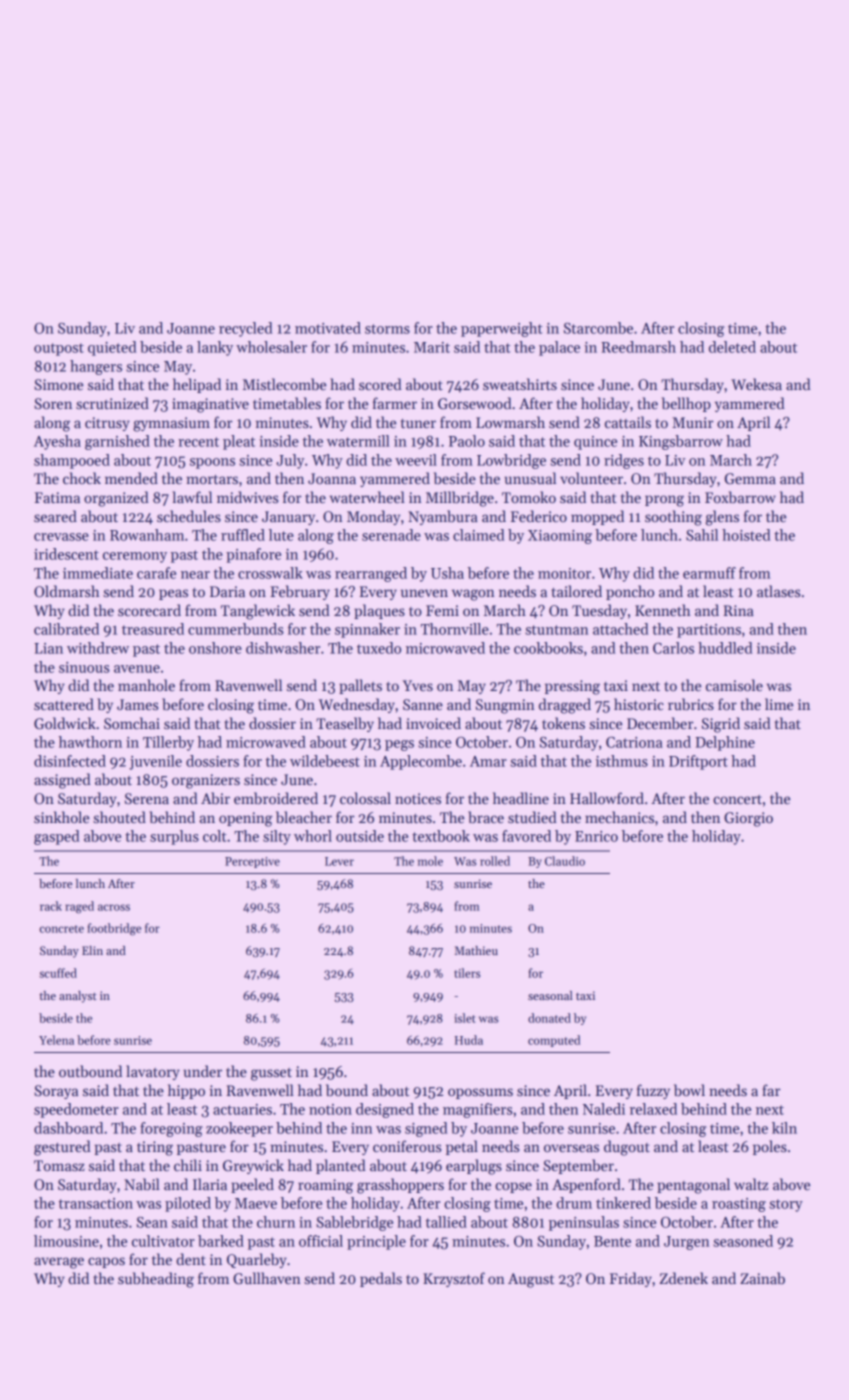  Describe the element at coordinates (59, 349) in the document. I see `outpost` at that location.
